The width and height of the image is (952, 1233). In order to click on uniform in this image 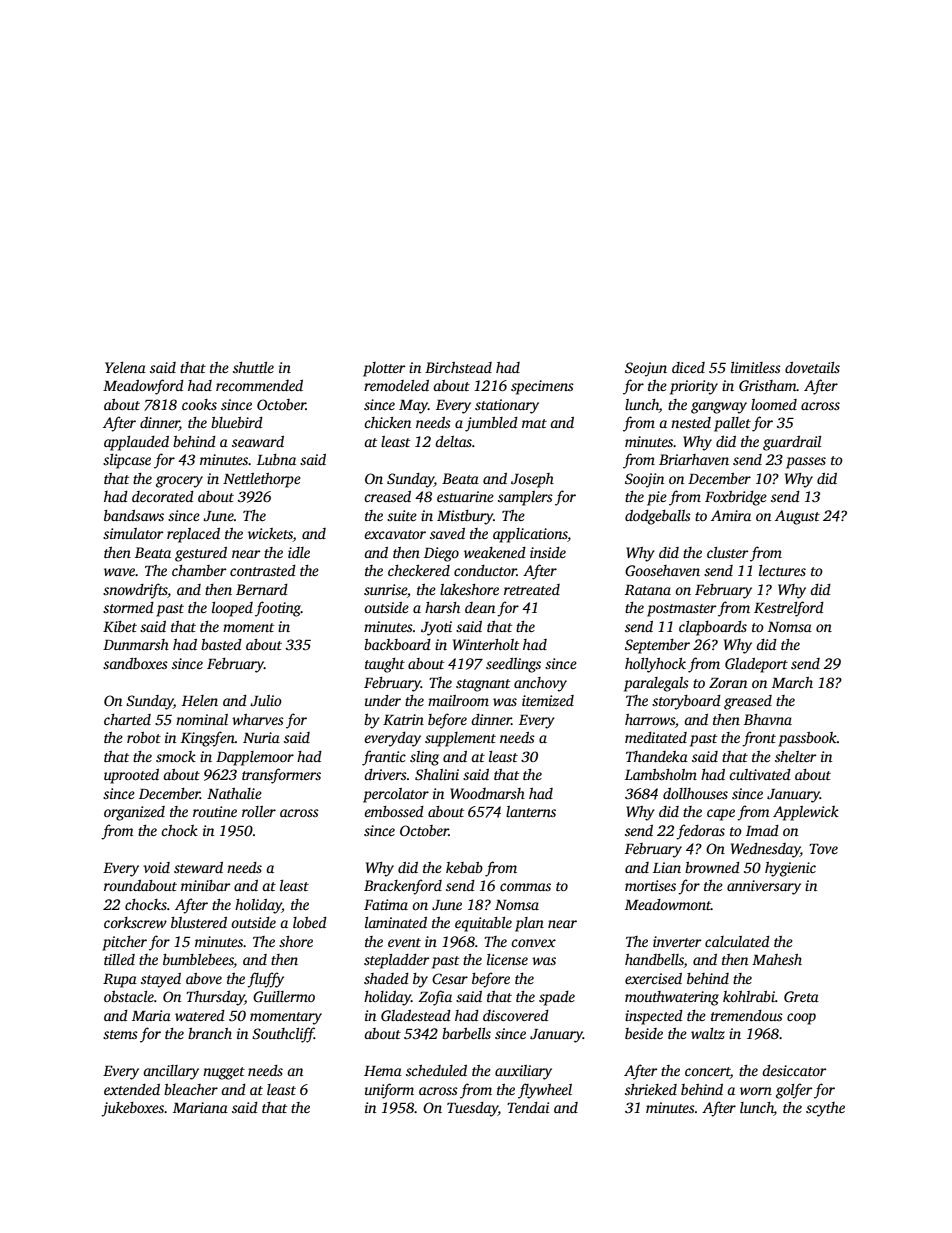, I will do `click(389, 1091)`.
